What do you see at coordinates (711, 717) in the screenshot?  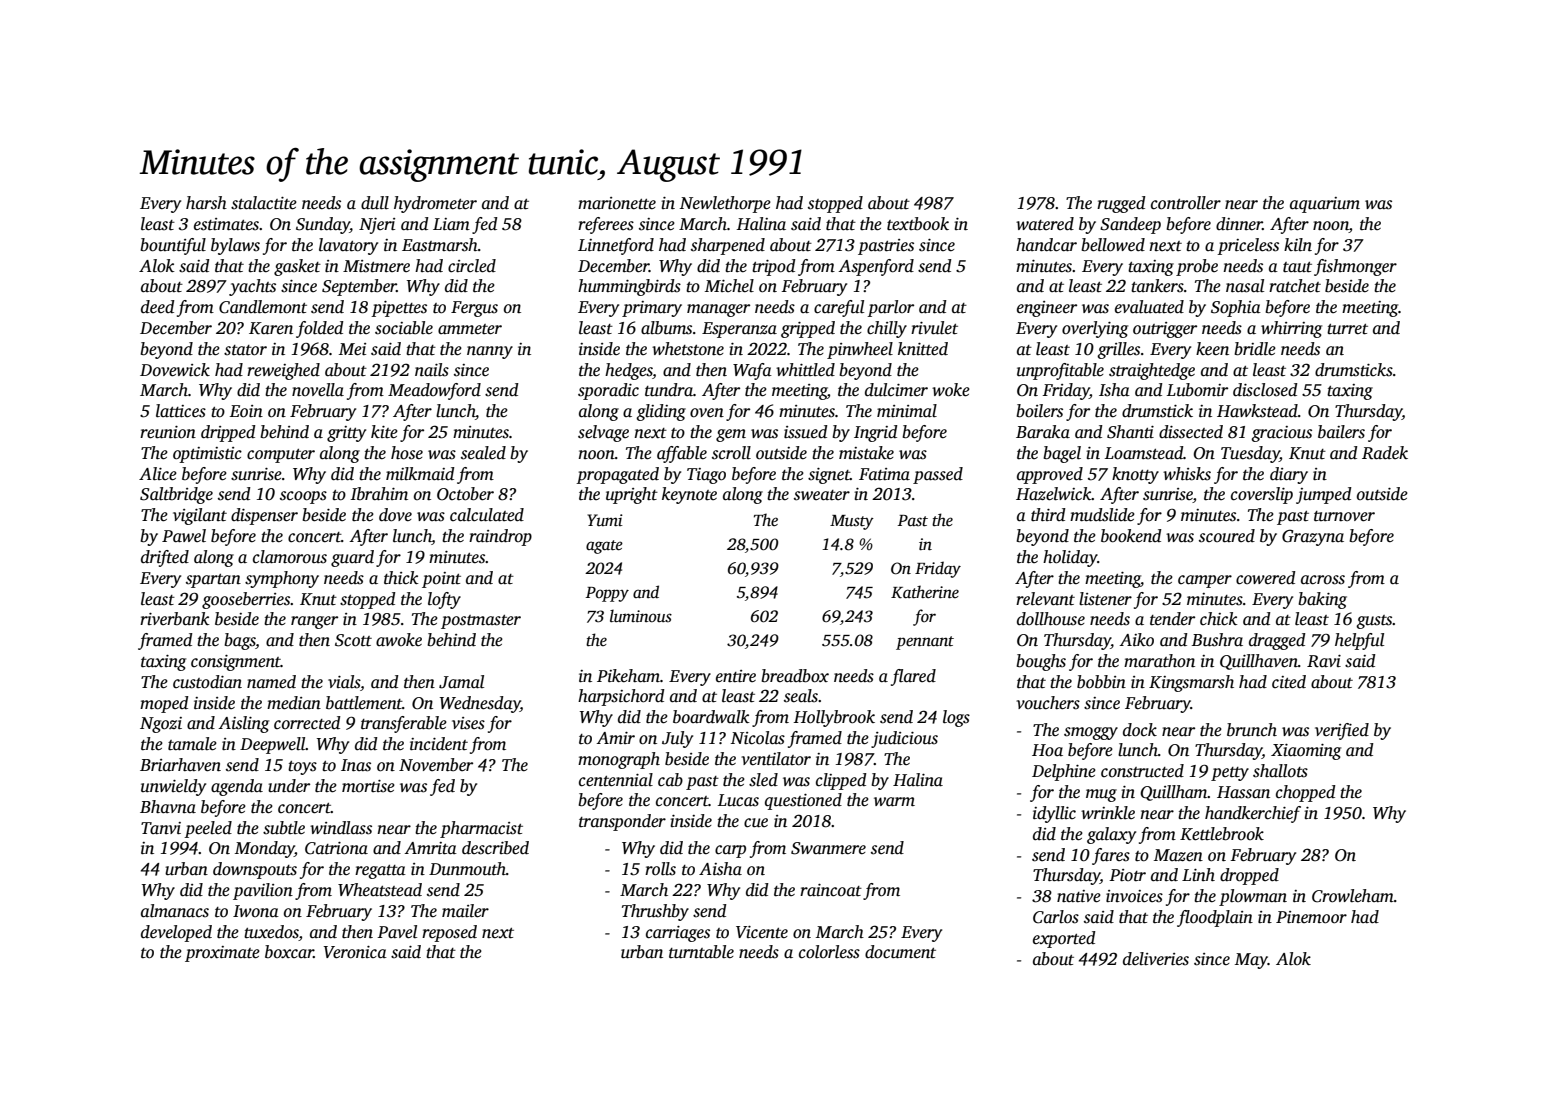 I see `boardwalk` at bounding box center [711, 717].
